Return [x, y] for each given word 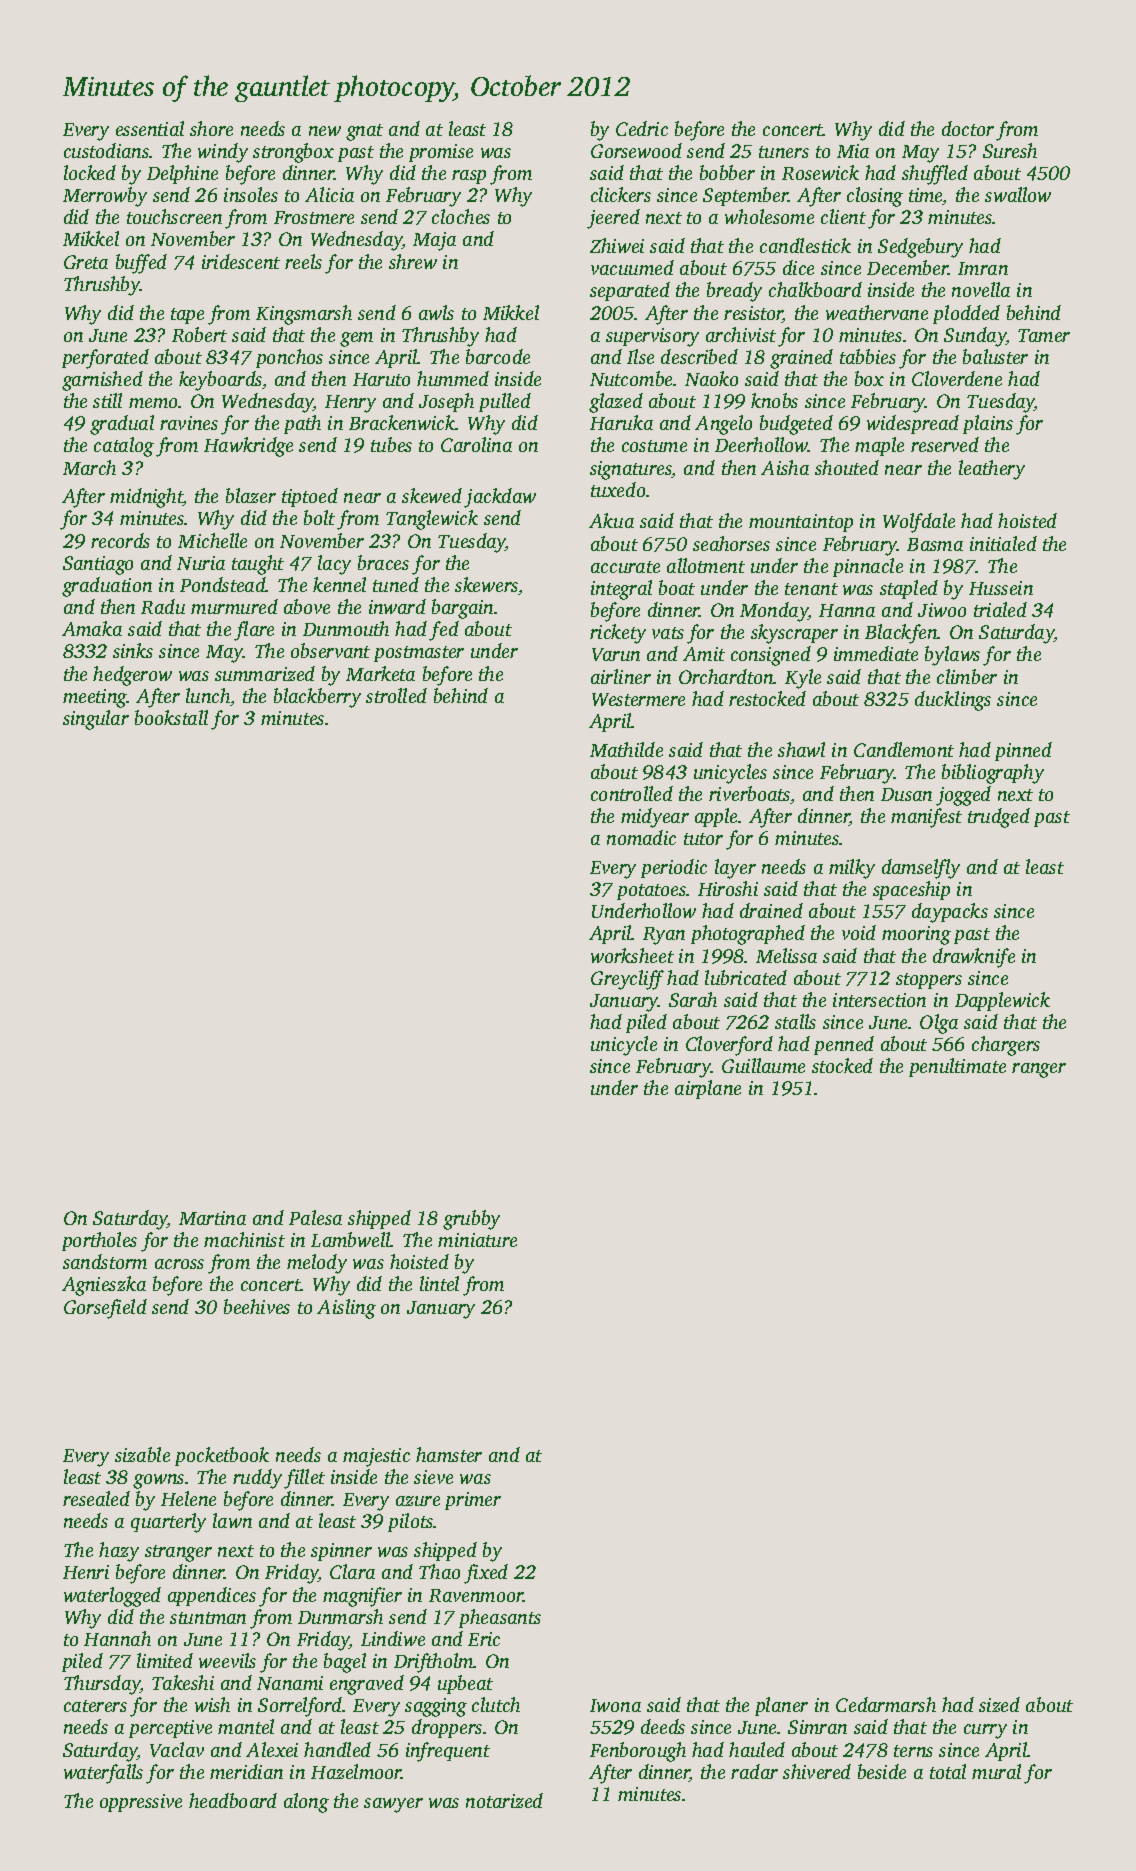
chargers [1006, 1046]
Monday [774, 612]
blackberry [317, 698]
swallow [1018, 194]
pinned [1023, 751]
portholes [99, 1241]
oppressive [141, 1803]
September [745, 196]
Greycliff [627, 980]
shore [211, 128]
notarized [504, 1800]
